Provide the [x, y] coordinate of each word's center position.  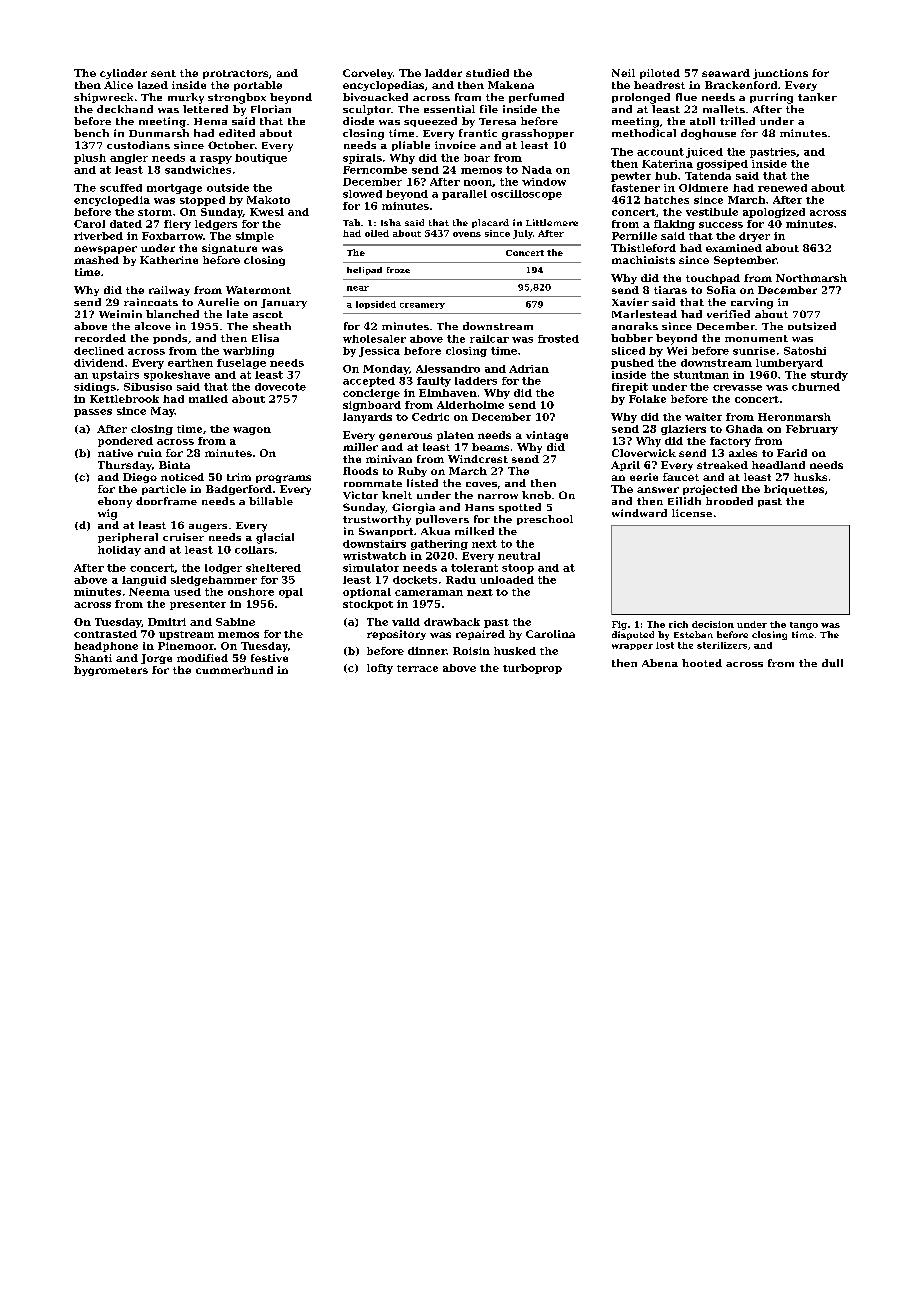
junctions [780, 74]
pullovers [442, 520]
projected [710, 490]
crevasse [737, 388]
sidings [95, 388]
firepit [630, 388]
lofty [380, 669]
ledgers [216, 225]
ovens [467, 234]
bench [91, 133]
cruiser [183, 537]
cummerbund [234, 670]
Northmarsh [811, 278]
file [489, 109]
